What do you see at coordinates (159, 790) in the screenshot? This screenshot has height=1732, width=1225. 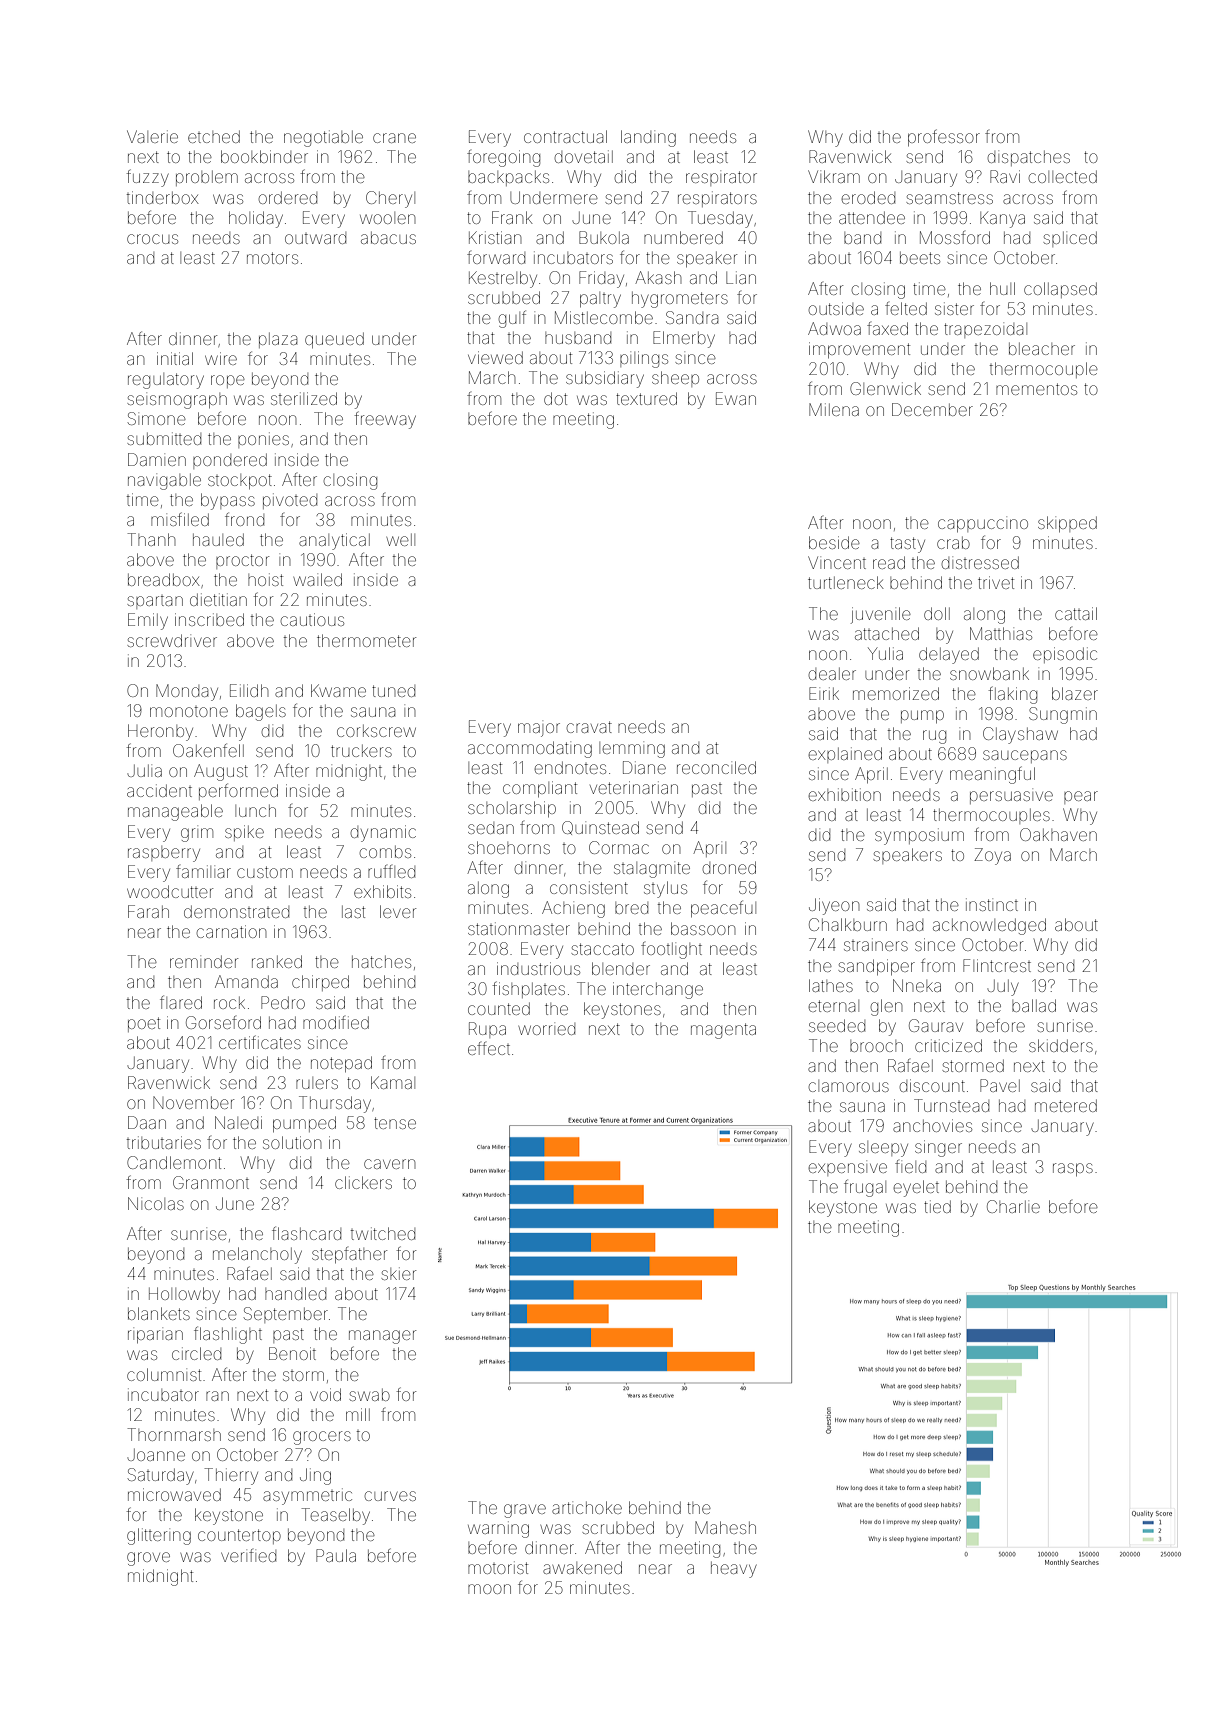 I see `accident` at bounding box center [159, 790].
